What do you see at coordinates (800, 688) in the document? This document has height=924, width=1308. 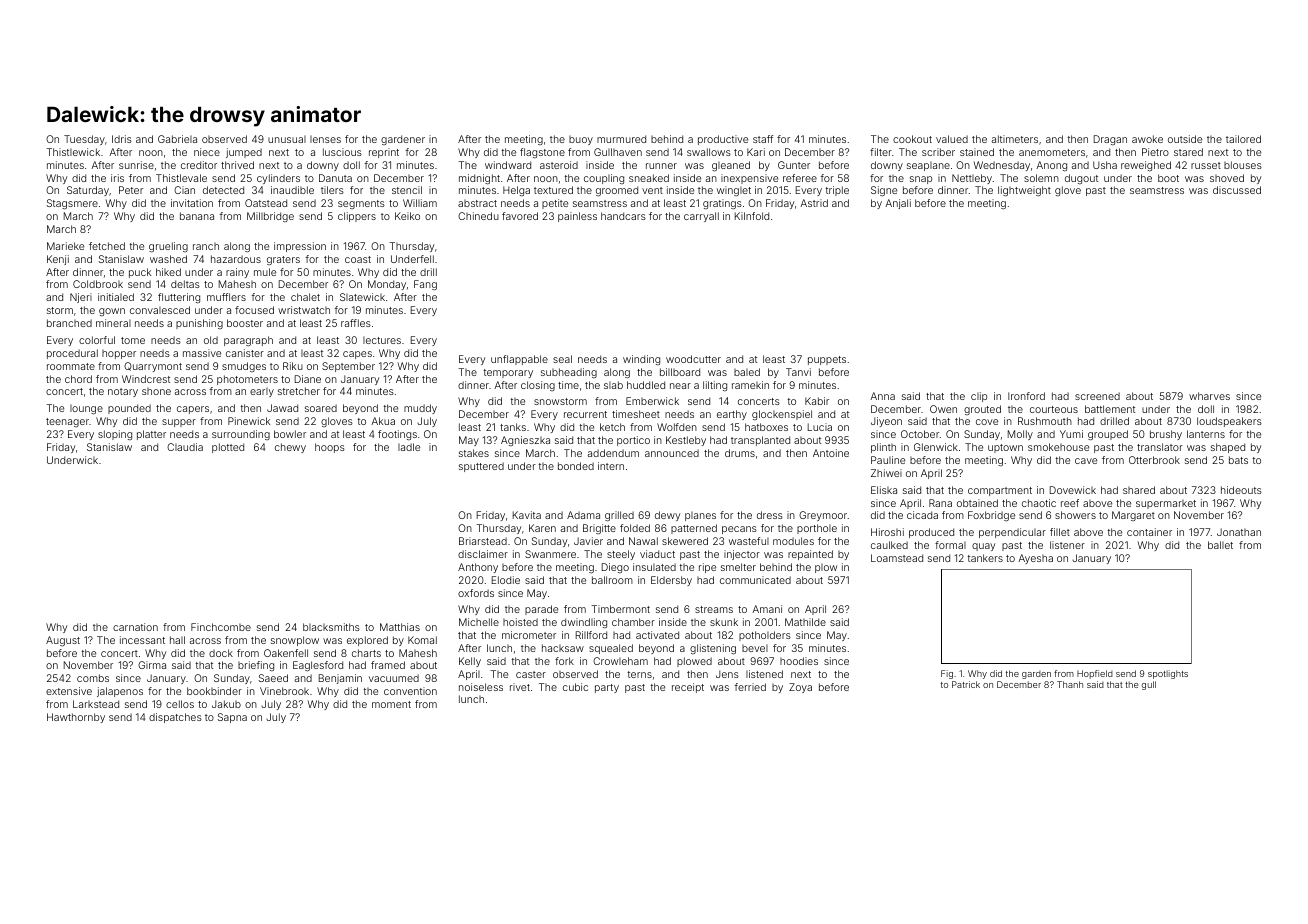 I see `Zoya` at bounding box center [800, 688].
